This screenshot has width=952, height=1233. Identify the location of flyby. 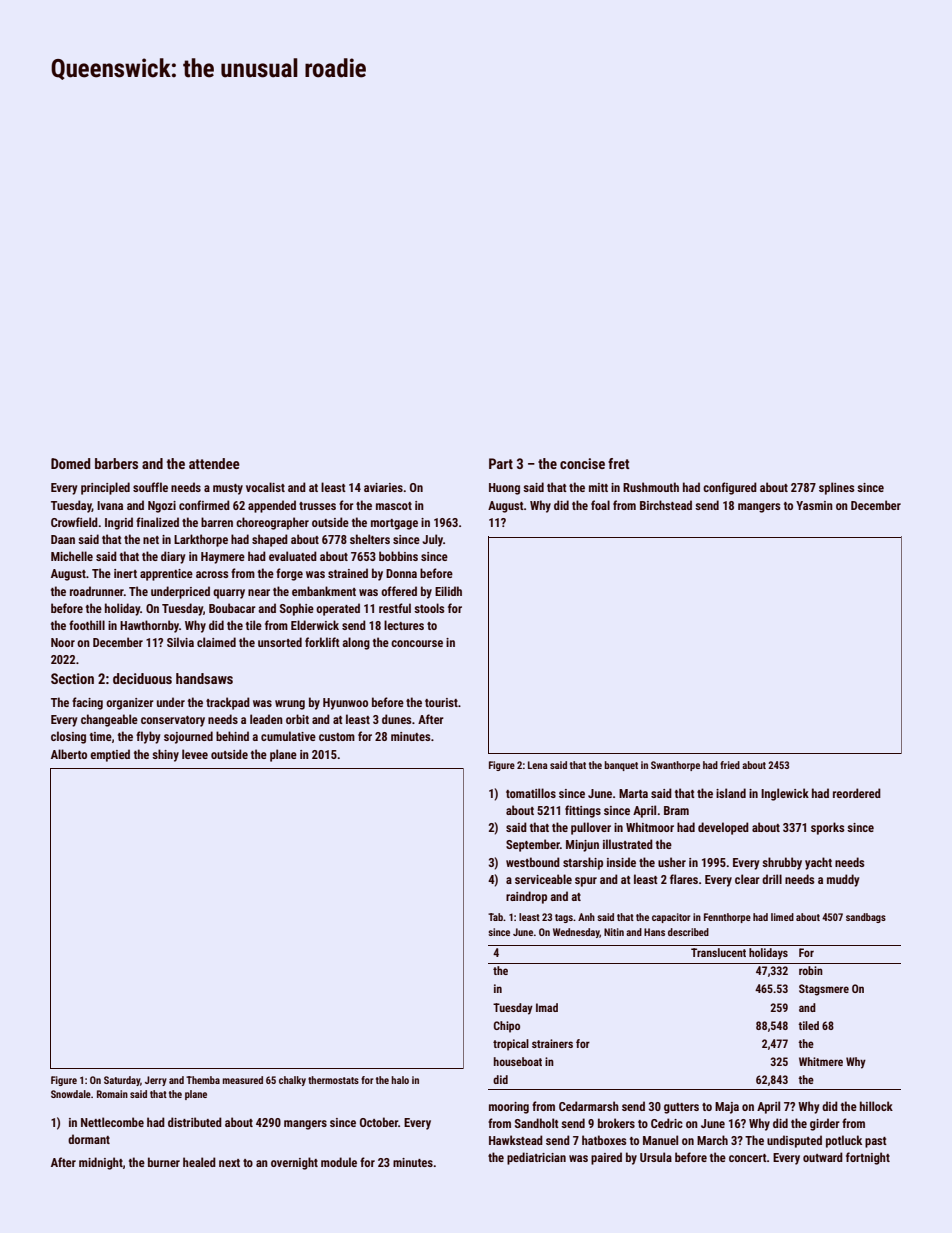
(148, 737).
